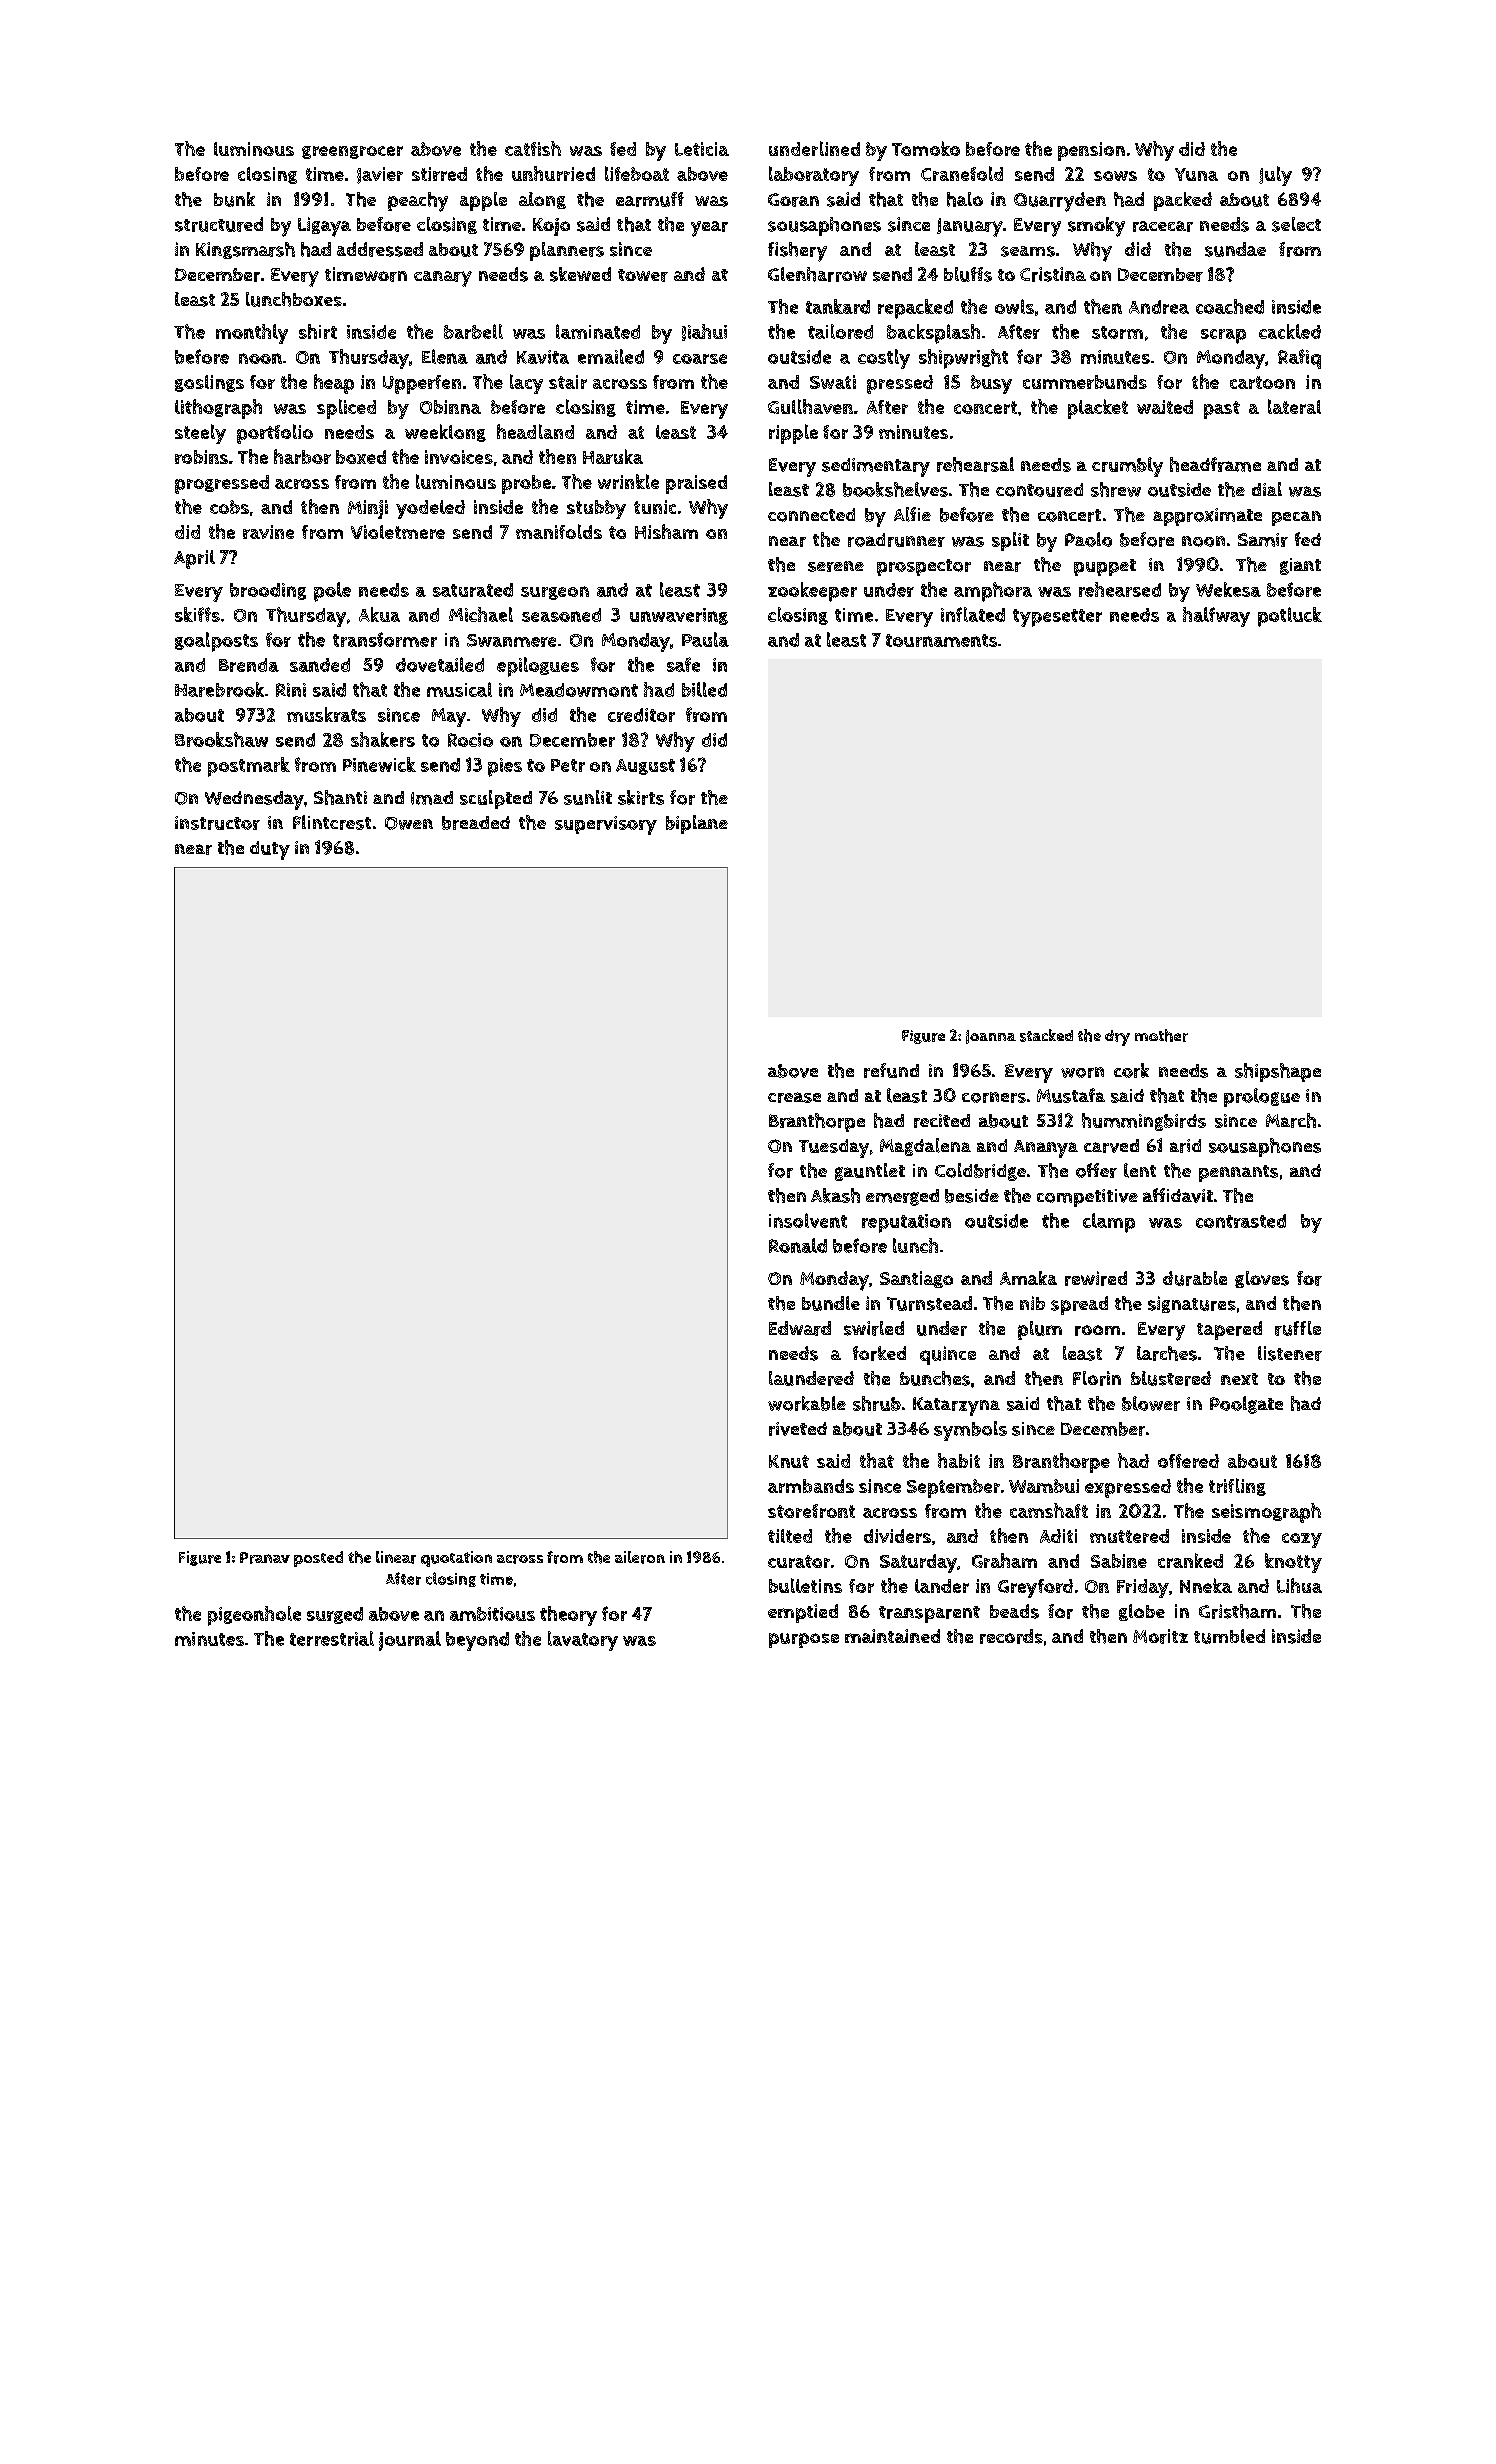 The image size is (1496, 2464). What do you see at coordinates (302, 456) in the screenshot?
I see `harbor` at bounding box center [302, 456].
